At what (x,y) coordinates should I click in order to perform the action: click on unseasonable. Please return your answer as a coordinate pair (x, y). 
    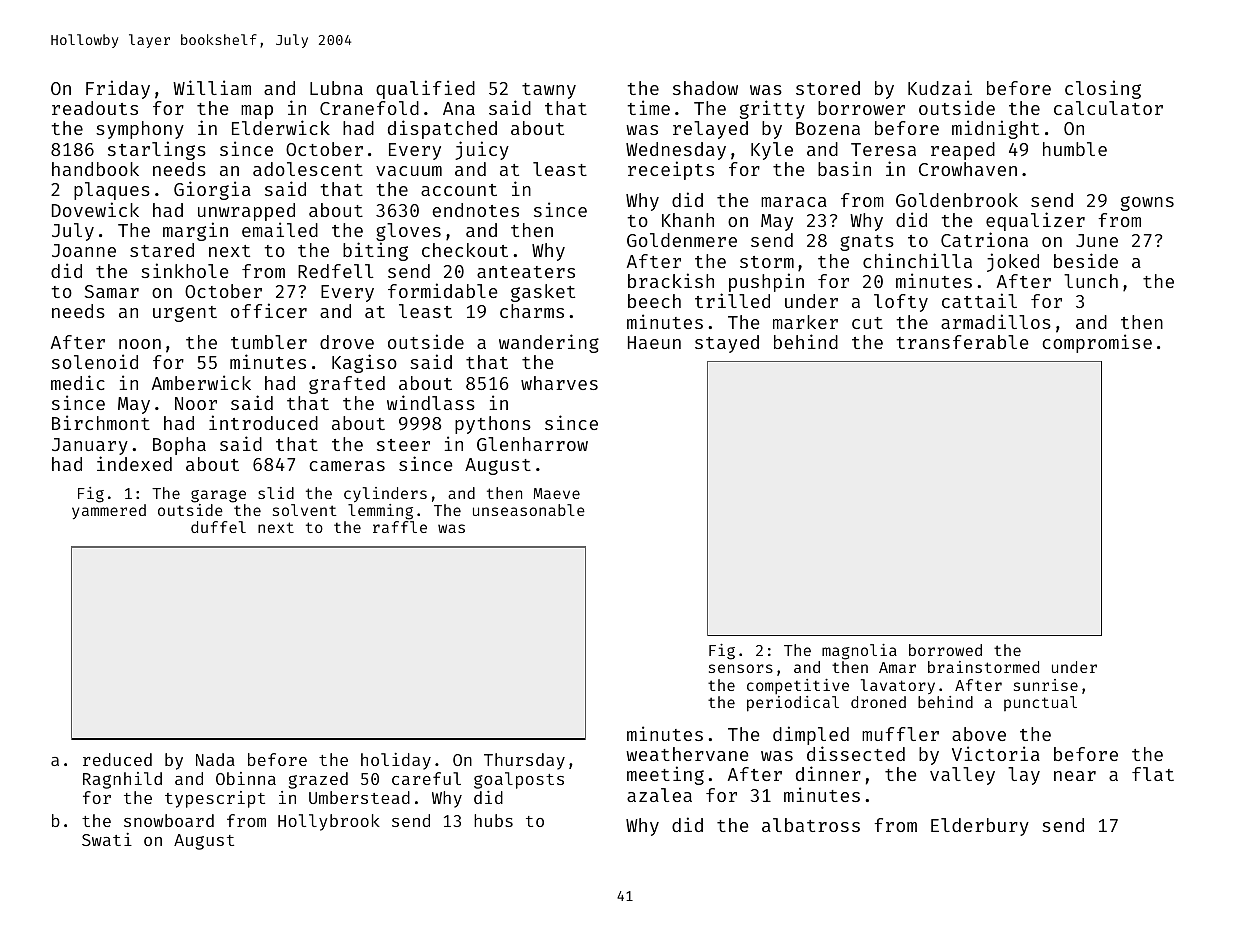
    Looking at the image, I should click on (529, 510).
